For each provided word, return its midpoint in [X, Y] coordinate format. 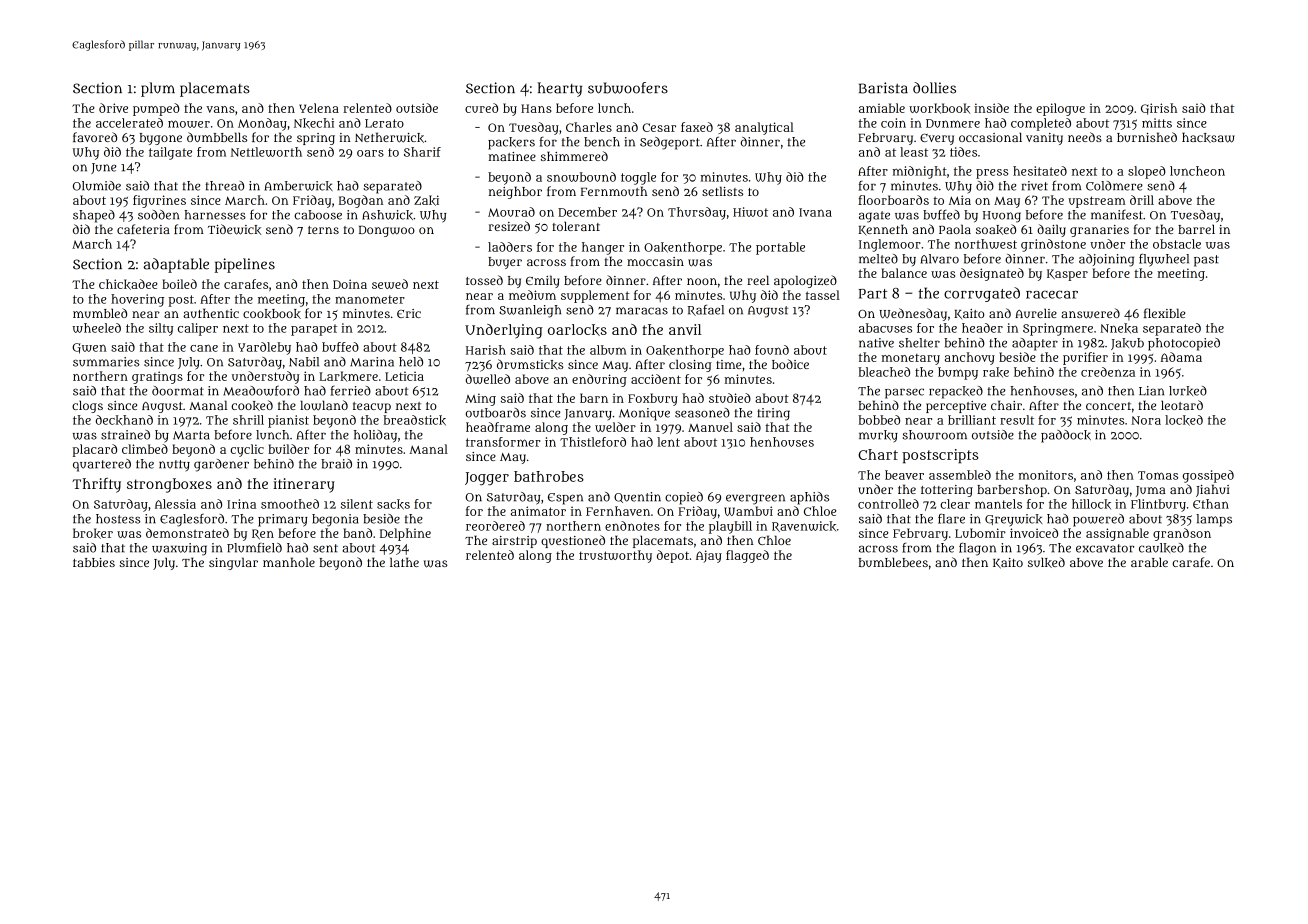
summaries [106, 362]
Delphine [405, 534]
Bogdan [361, 201]
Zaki [426, 200]
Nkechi [314, 123]
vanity [1044, 139]
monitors [1046, 475]
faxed [697, 127]
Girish [1159, 109]
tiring [773, 414]
